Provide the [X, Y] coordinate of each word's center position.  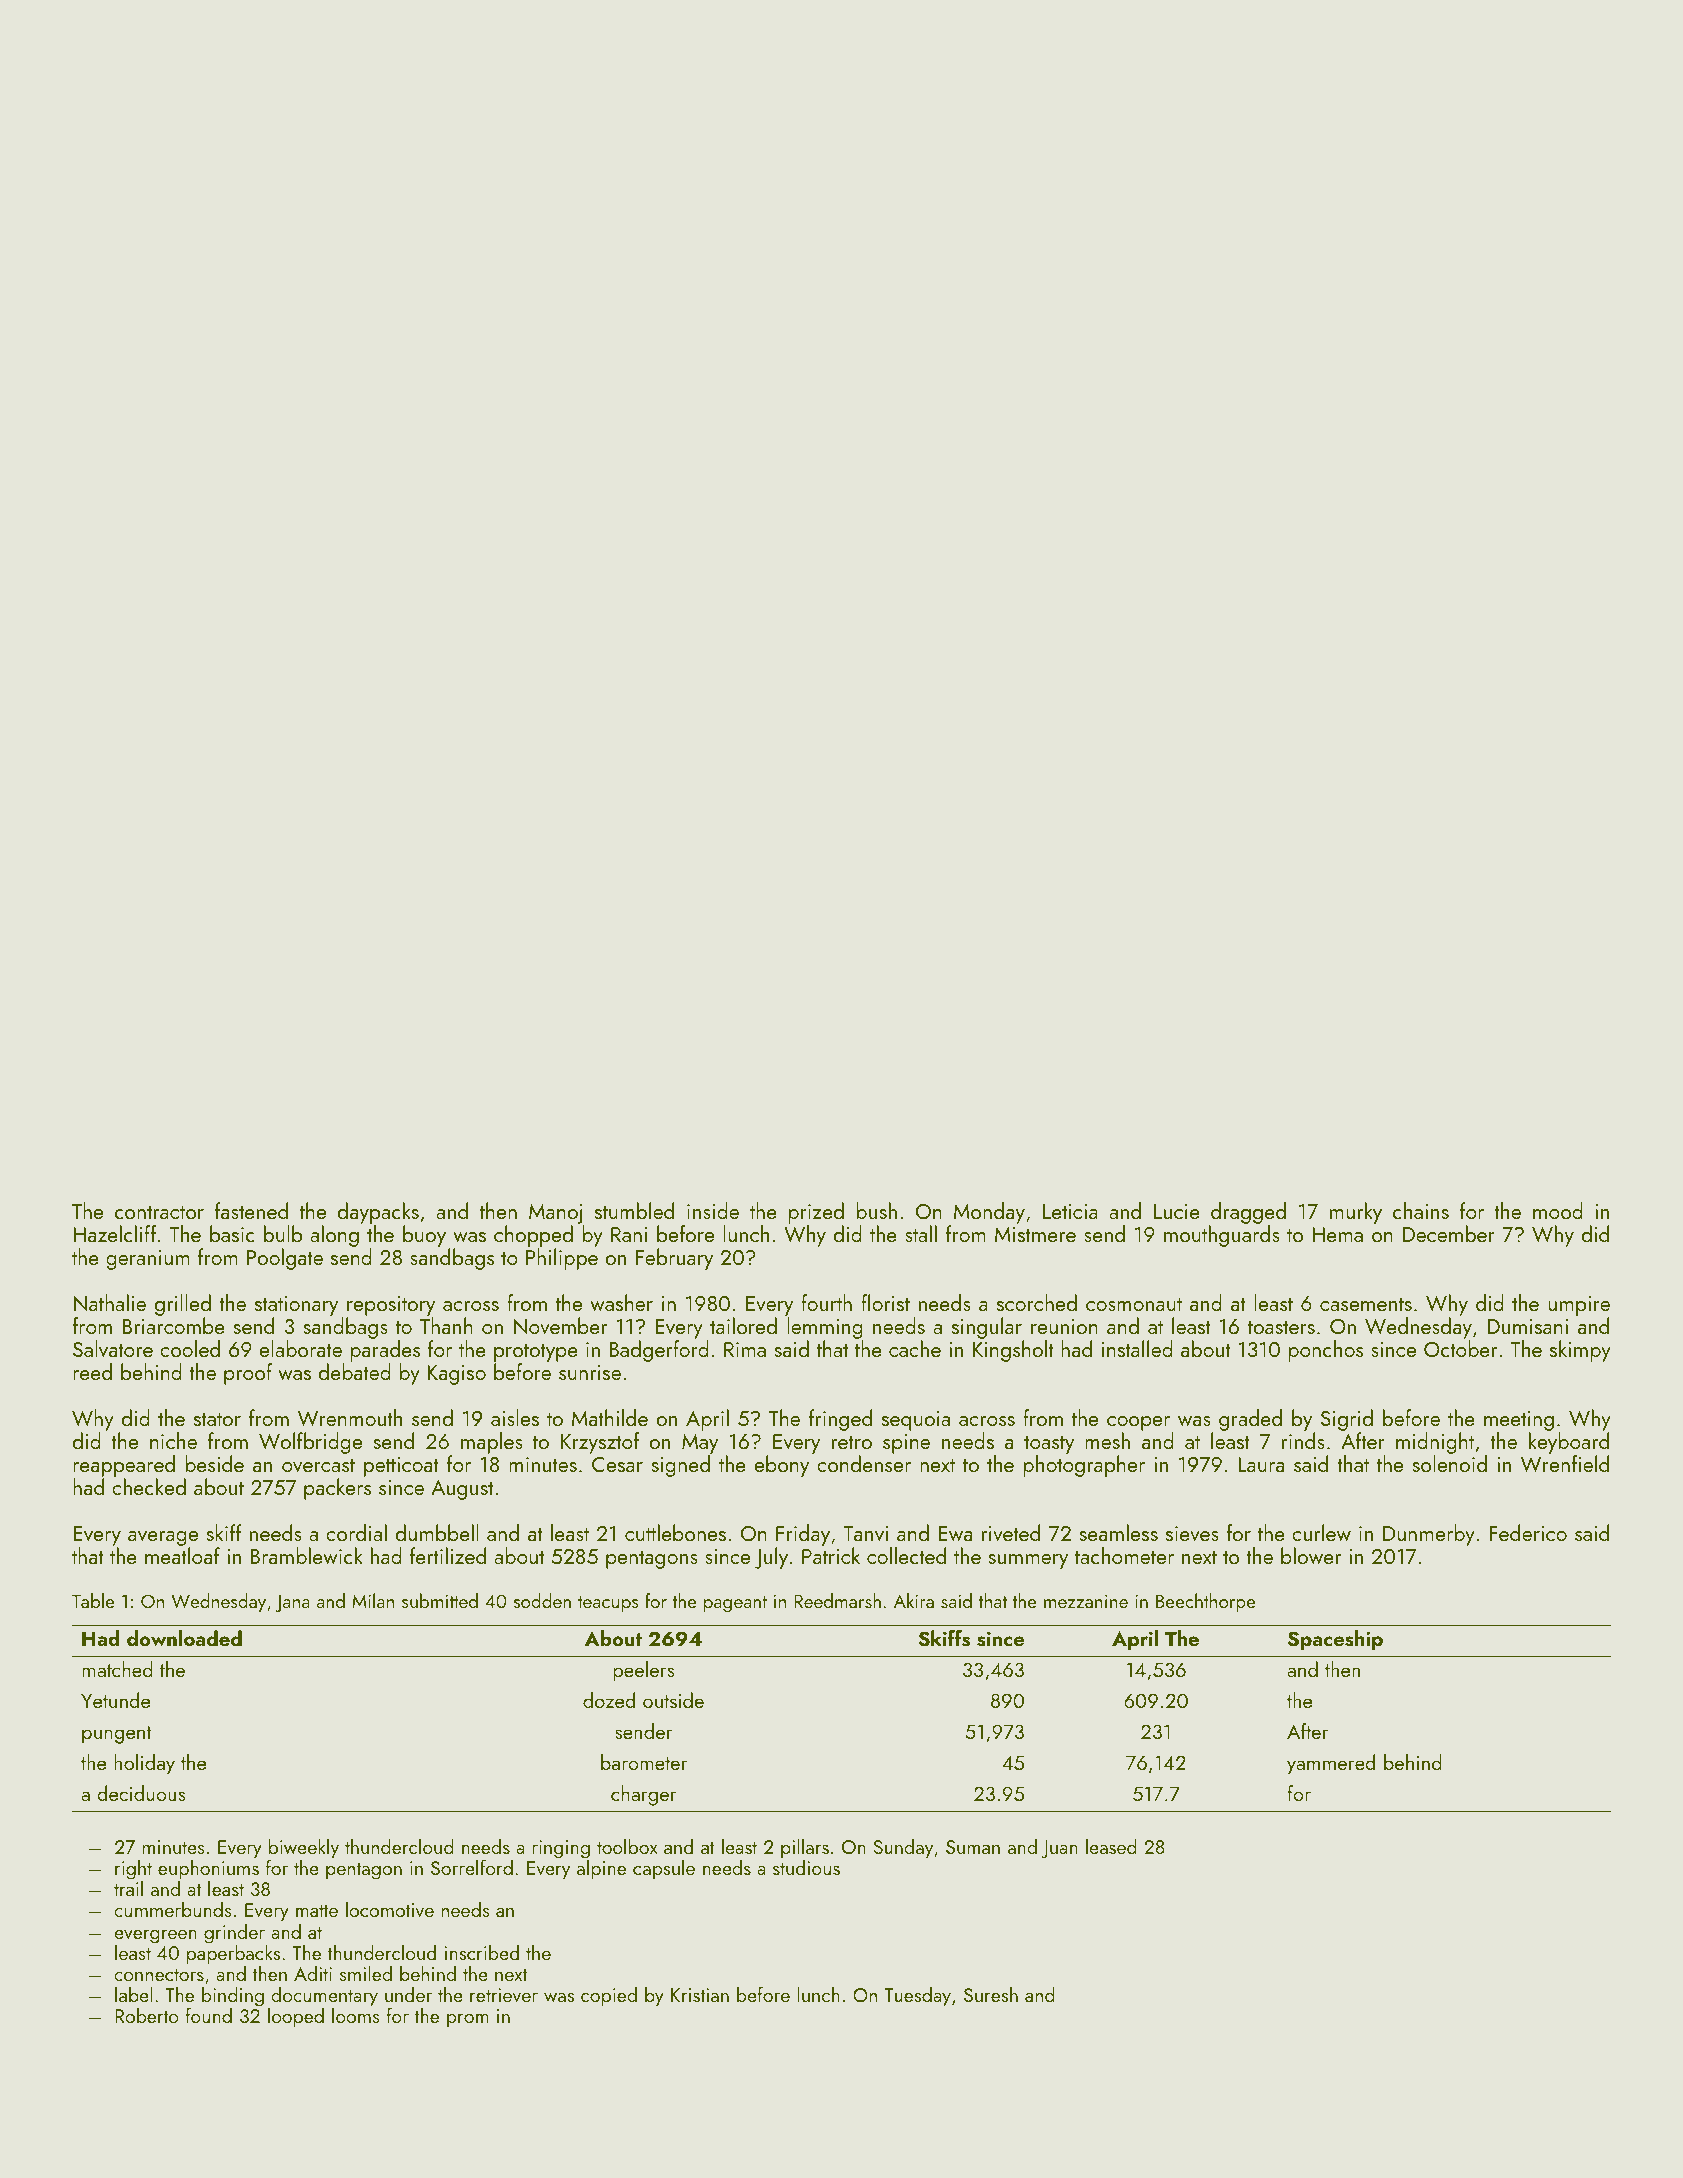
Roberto [146, 2015]
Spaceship [1335, 1640]
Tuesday [917, 1996]
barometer [644, 1762]
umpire [1579, 1306]
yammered [1331, 1764]
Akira [914, 1600]
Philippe [562, 1259]
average [163, 1539]
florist [885, 1302]
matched [117, 1669]
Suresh [991, 1994]
